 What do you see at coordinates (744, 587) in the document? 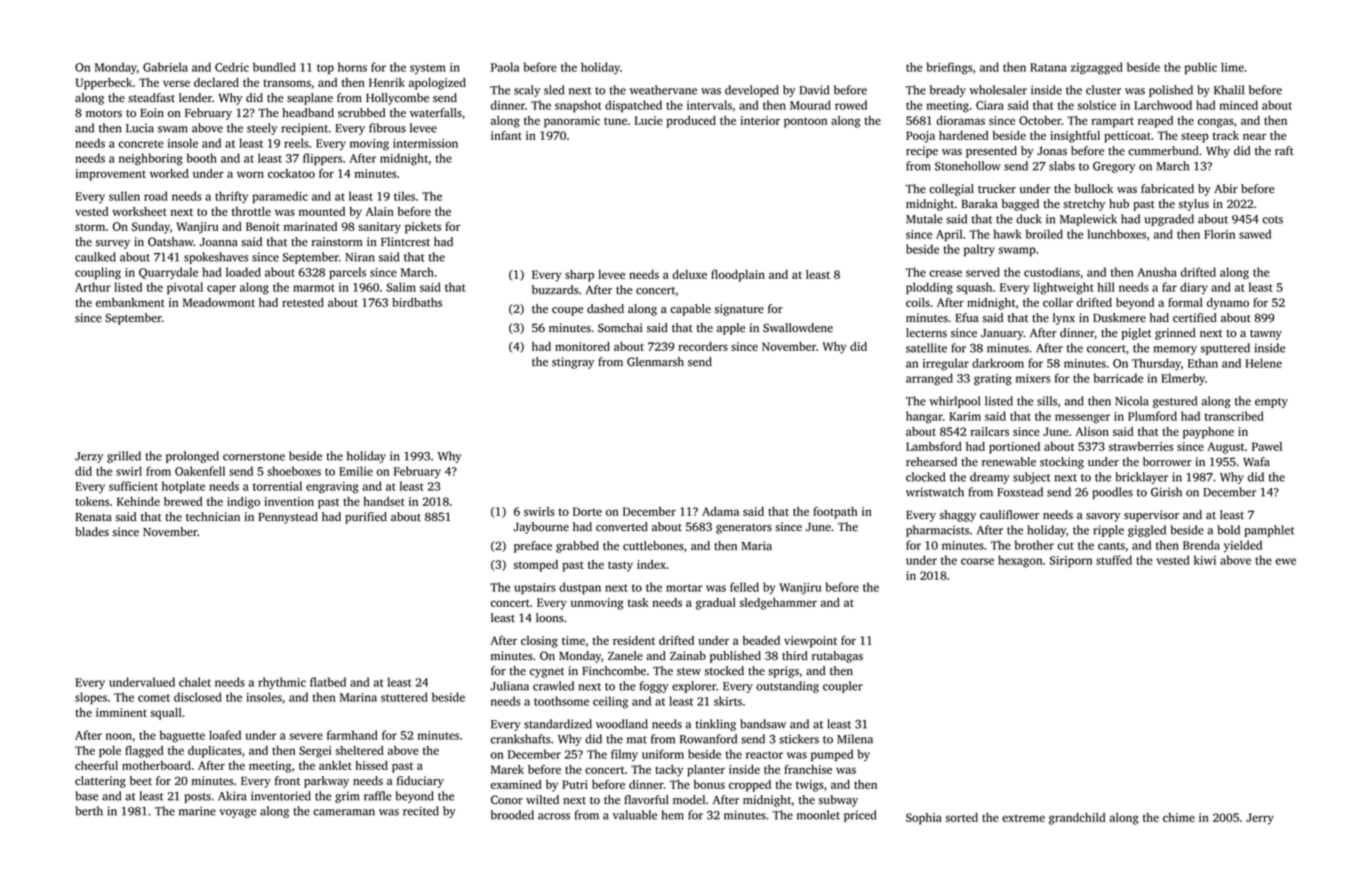
I see `felled` at bounding box center [744, 587].
